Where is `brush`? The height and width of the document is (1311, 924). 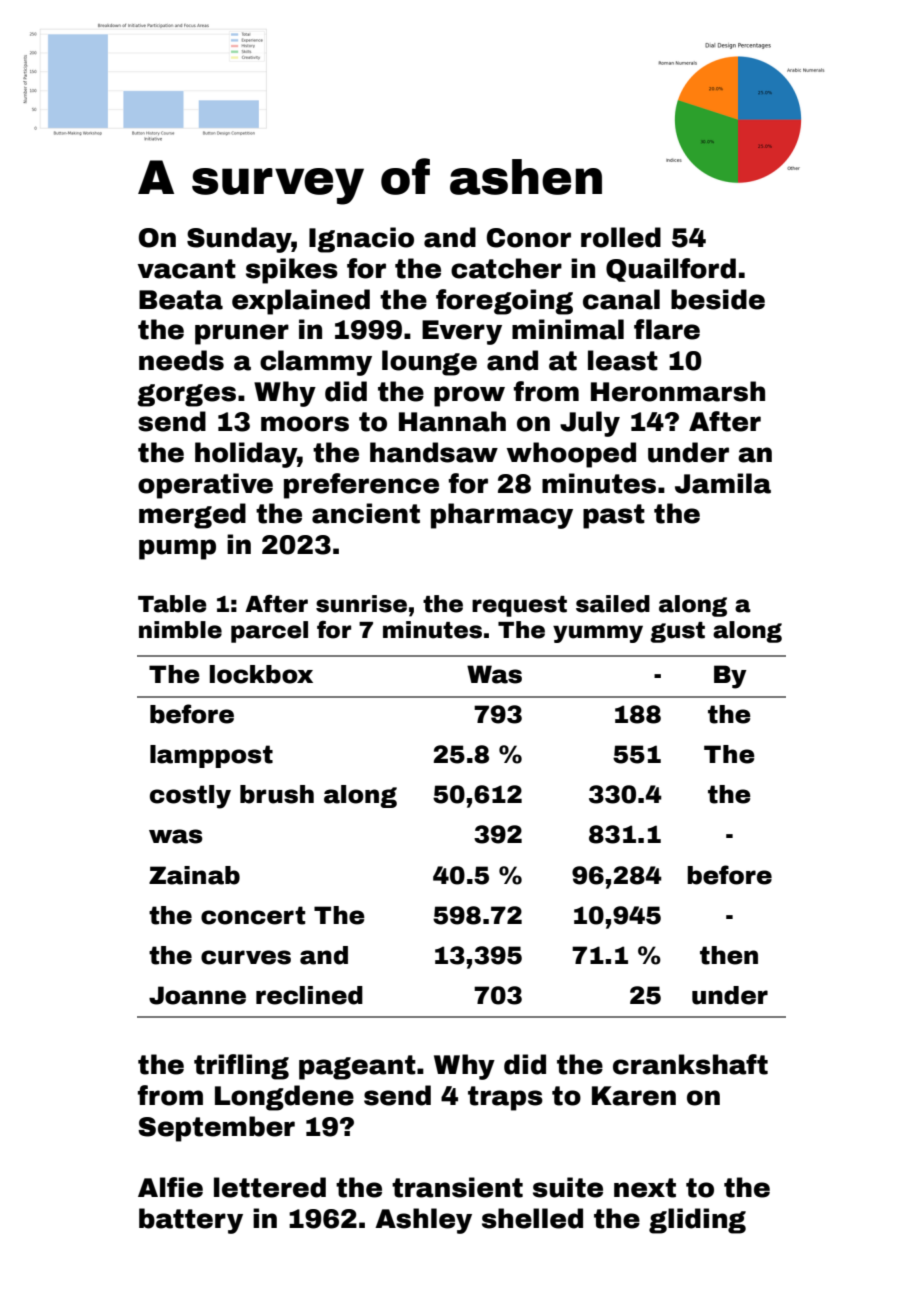
brush is located at coordinates (277, 794).
